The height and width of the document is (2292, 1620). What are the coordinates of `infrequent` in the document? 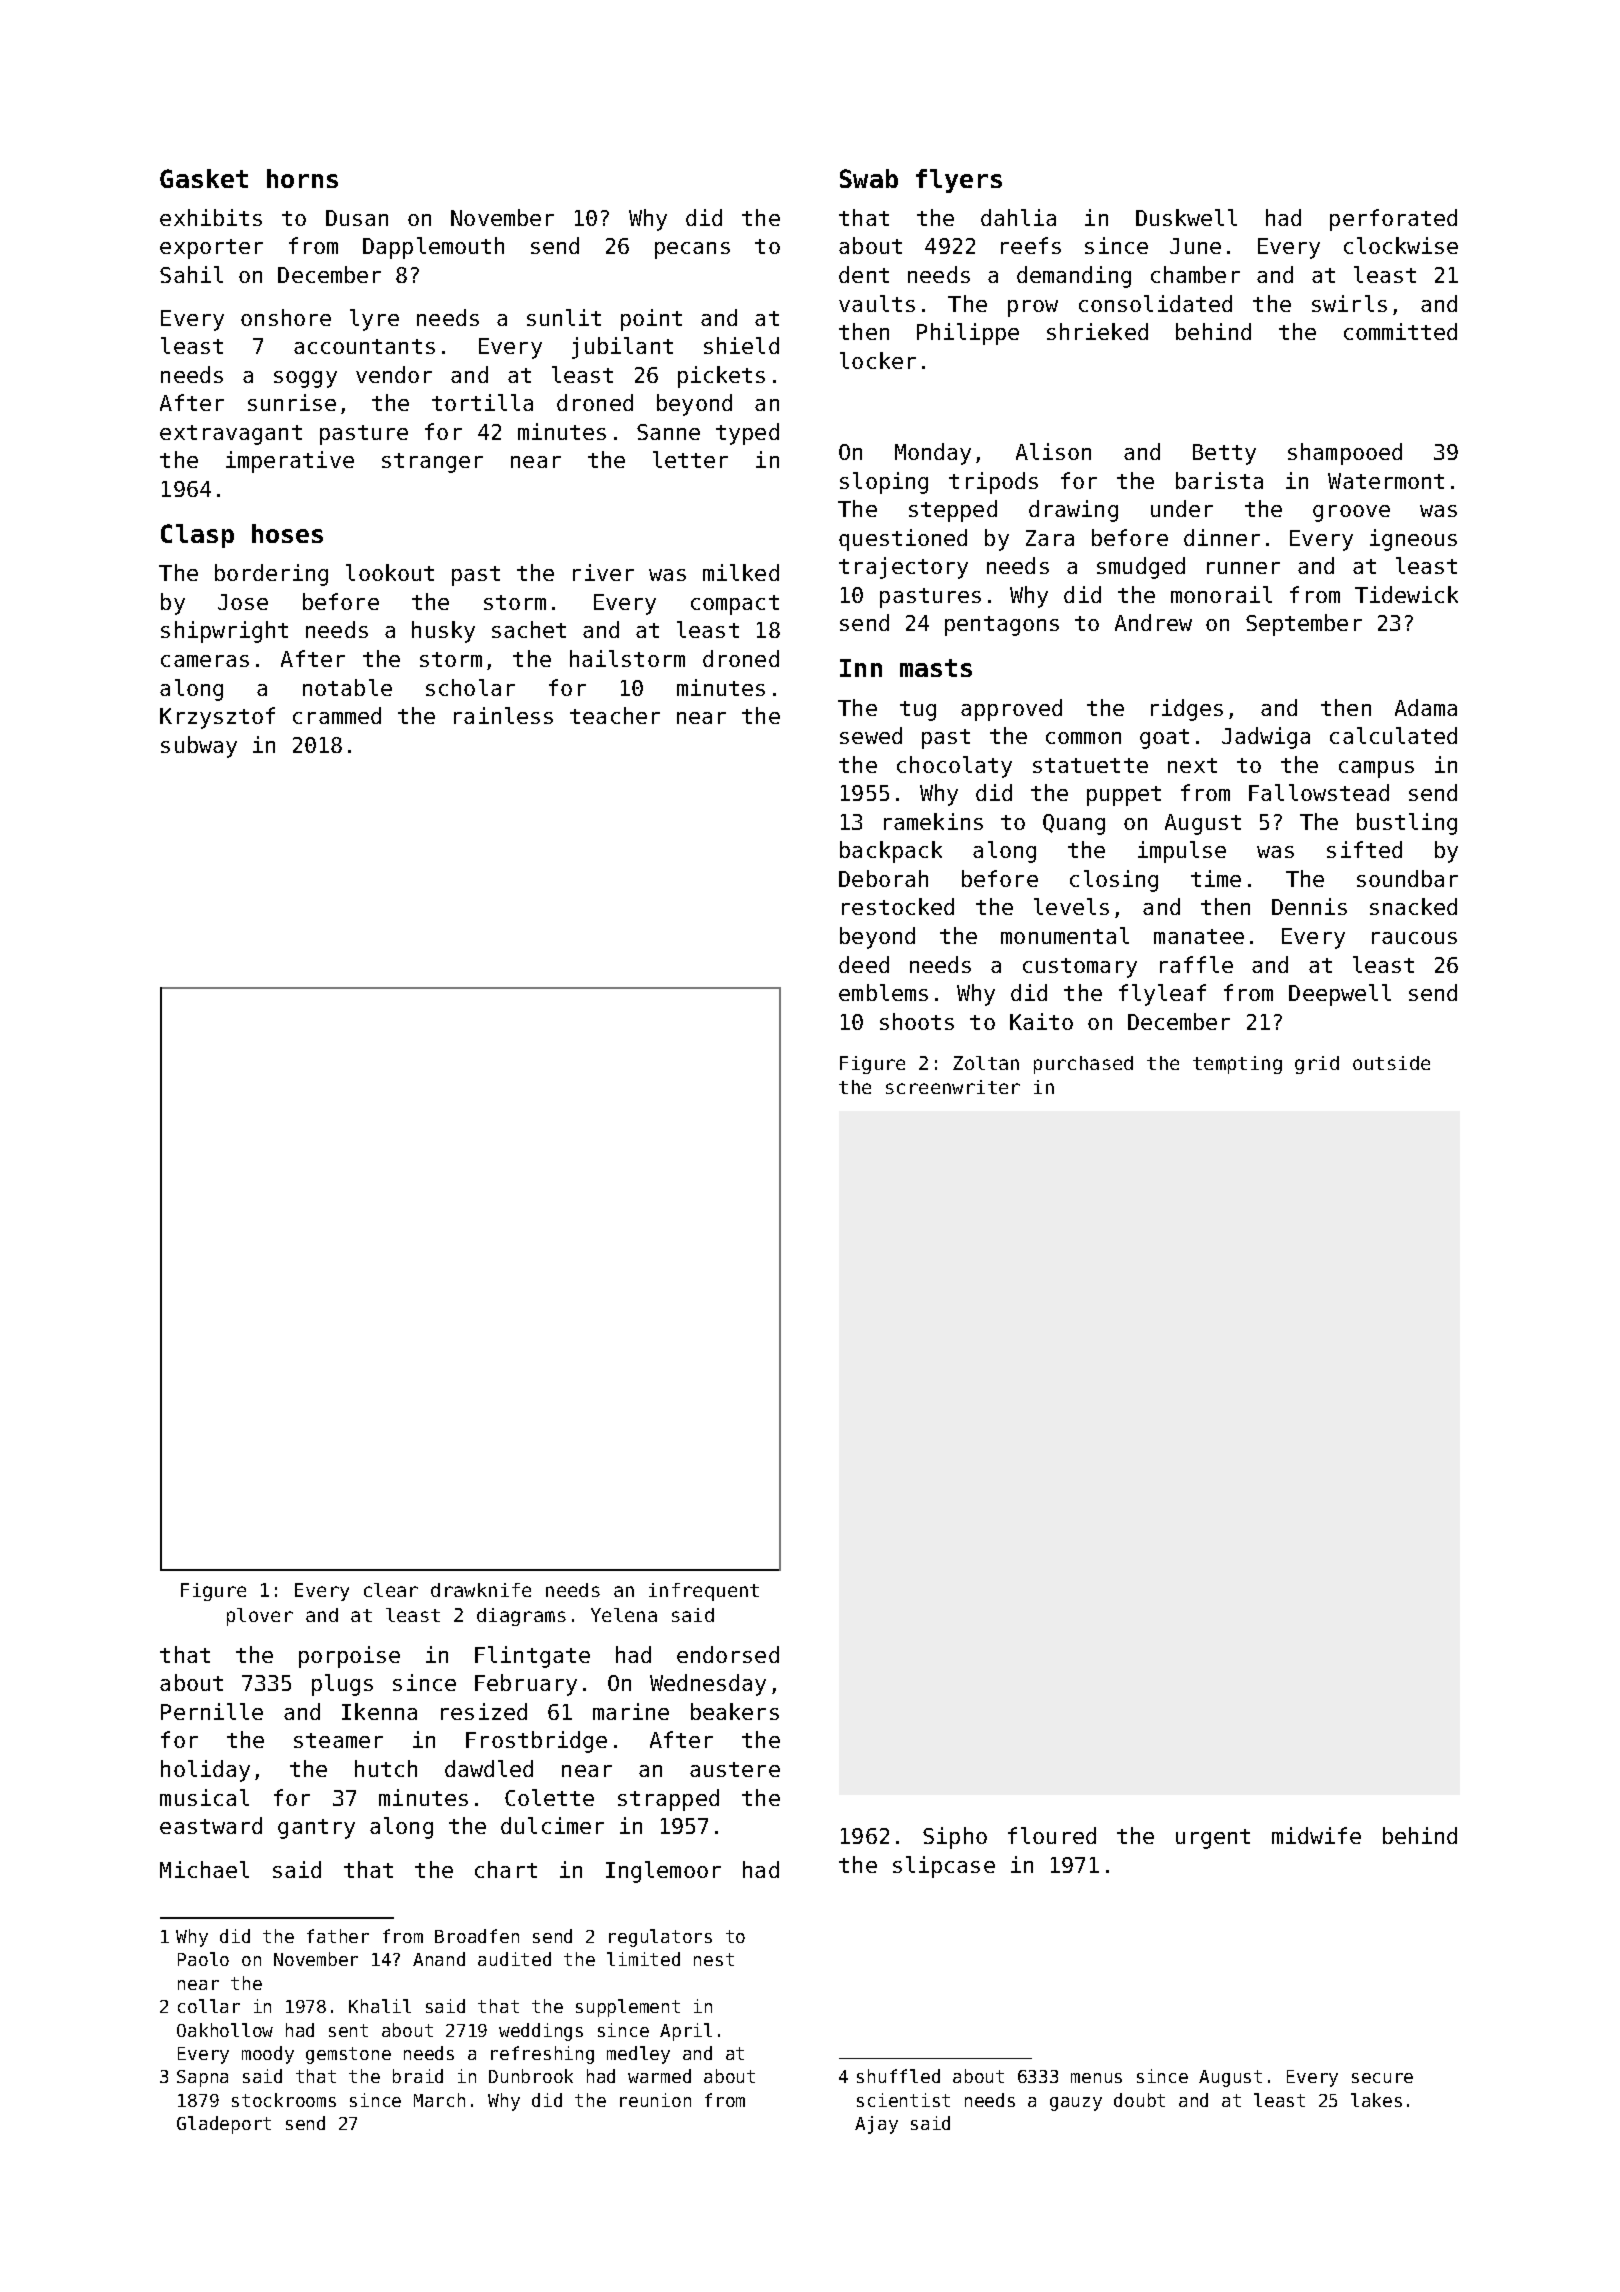 It's located at (704, 1592).
